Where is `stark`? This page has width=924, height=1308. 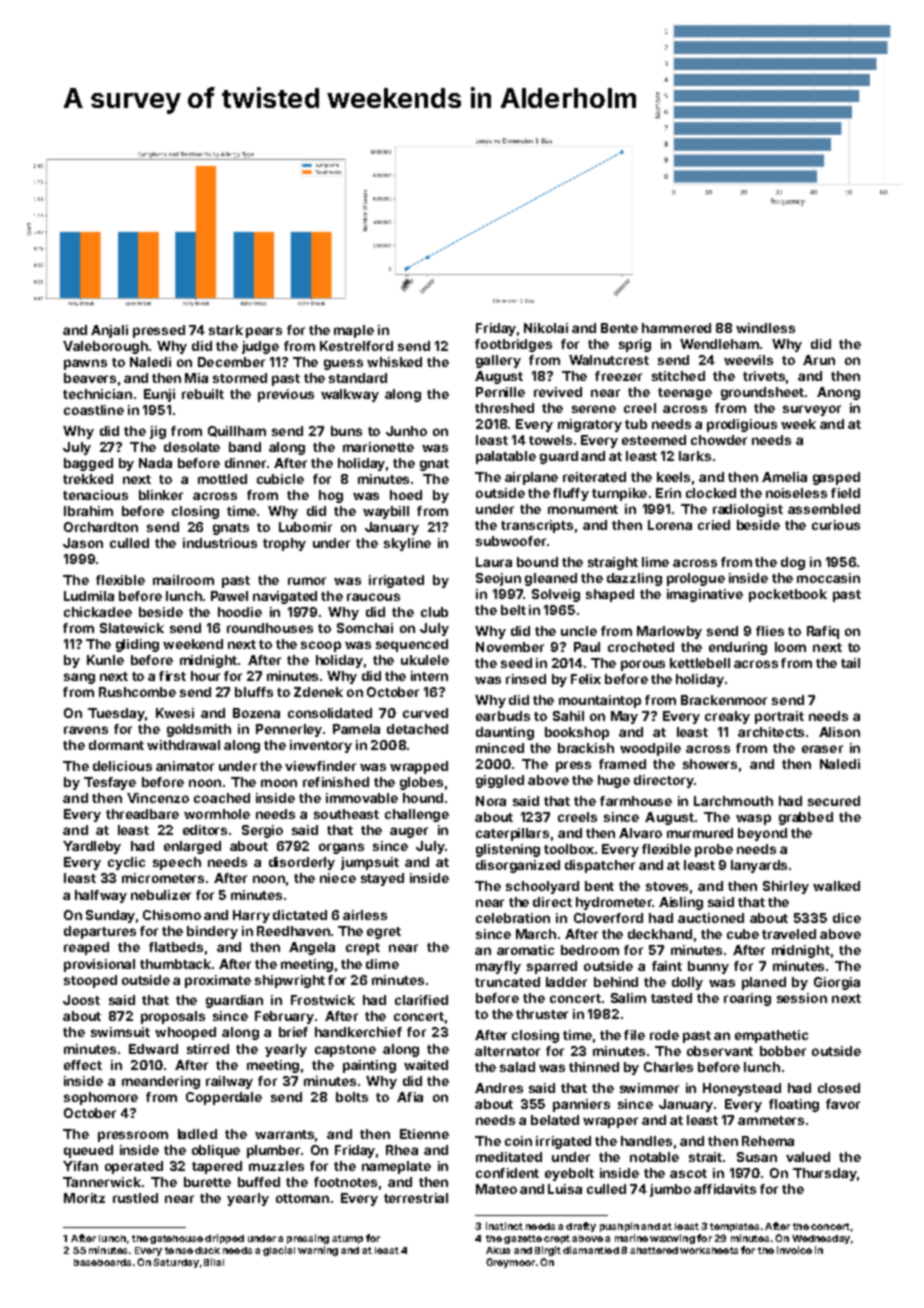
stark is located at coordinates (226, 330).
